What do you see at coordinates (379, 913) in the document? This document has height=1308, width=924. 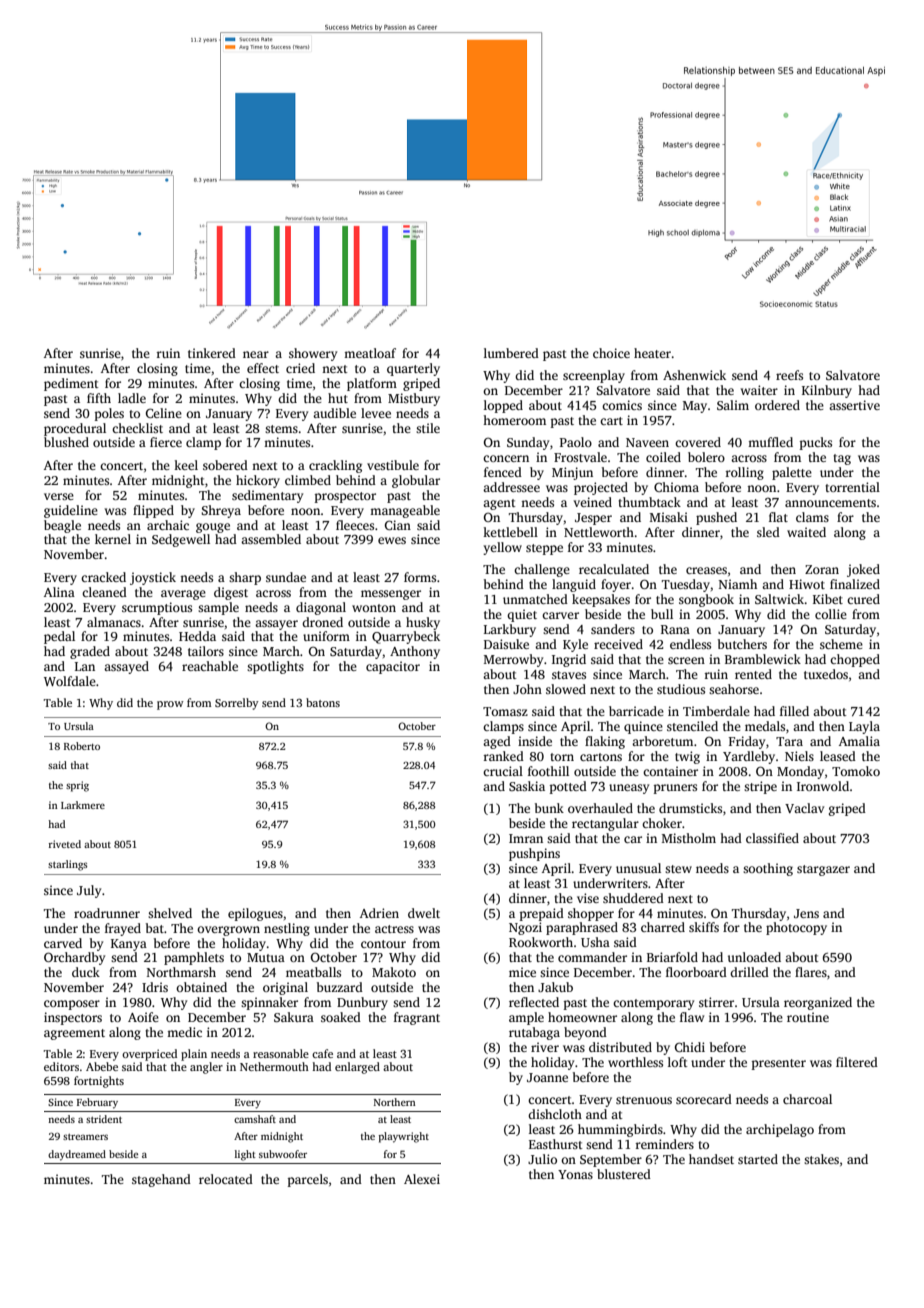 I see `Adrien` at bounding box center [379, 913].
